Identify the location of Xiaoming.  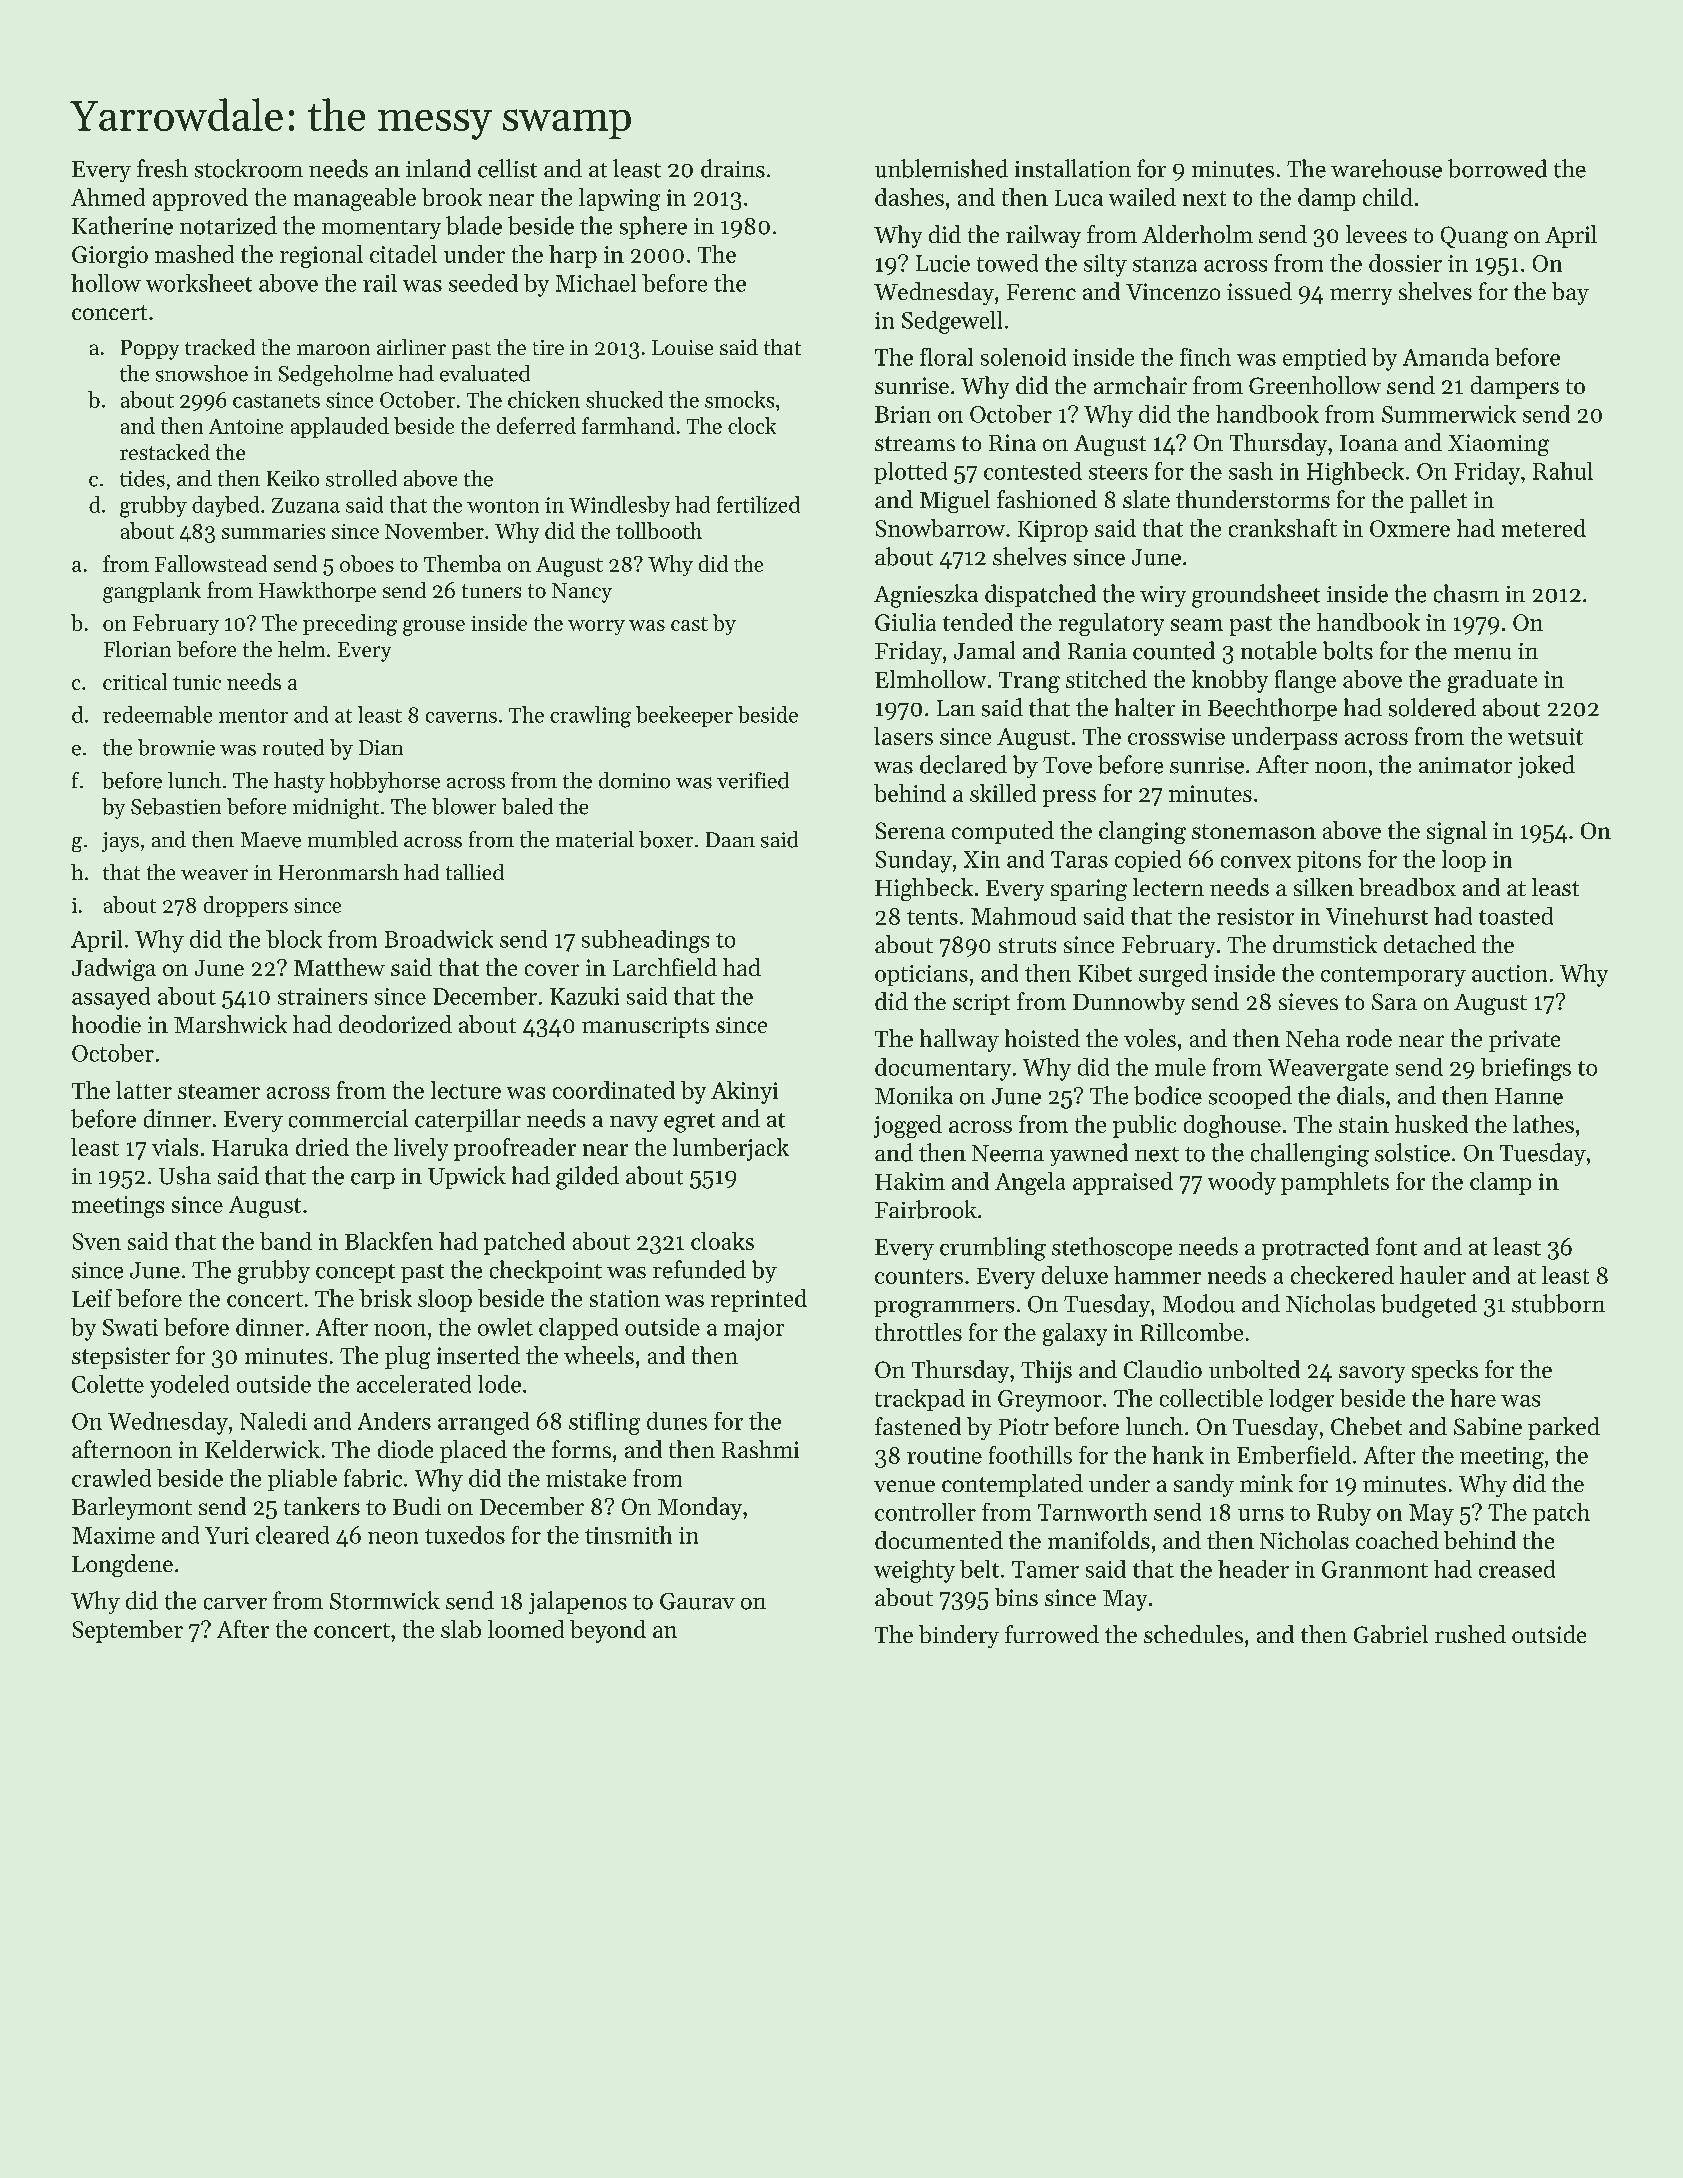
(1498, 445).
